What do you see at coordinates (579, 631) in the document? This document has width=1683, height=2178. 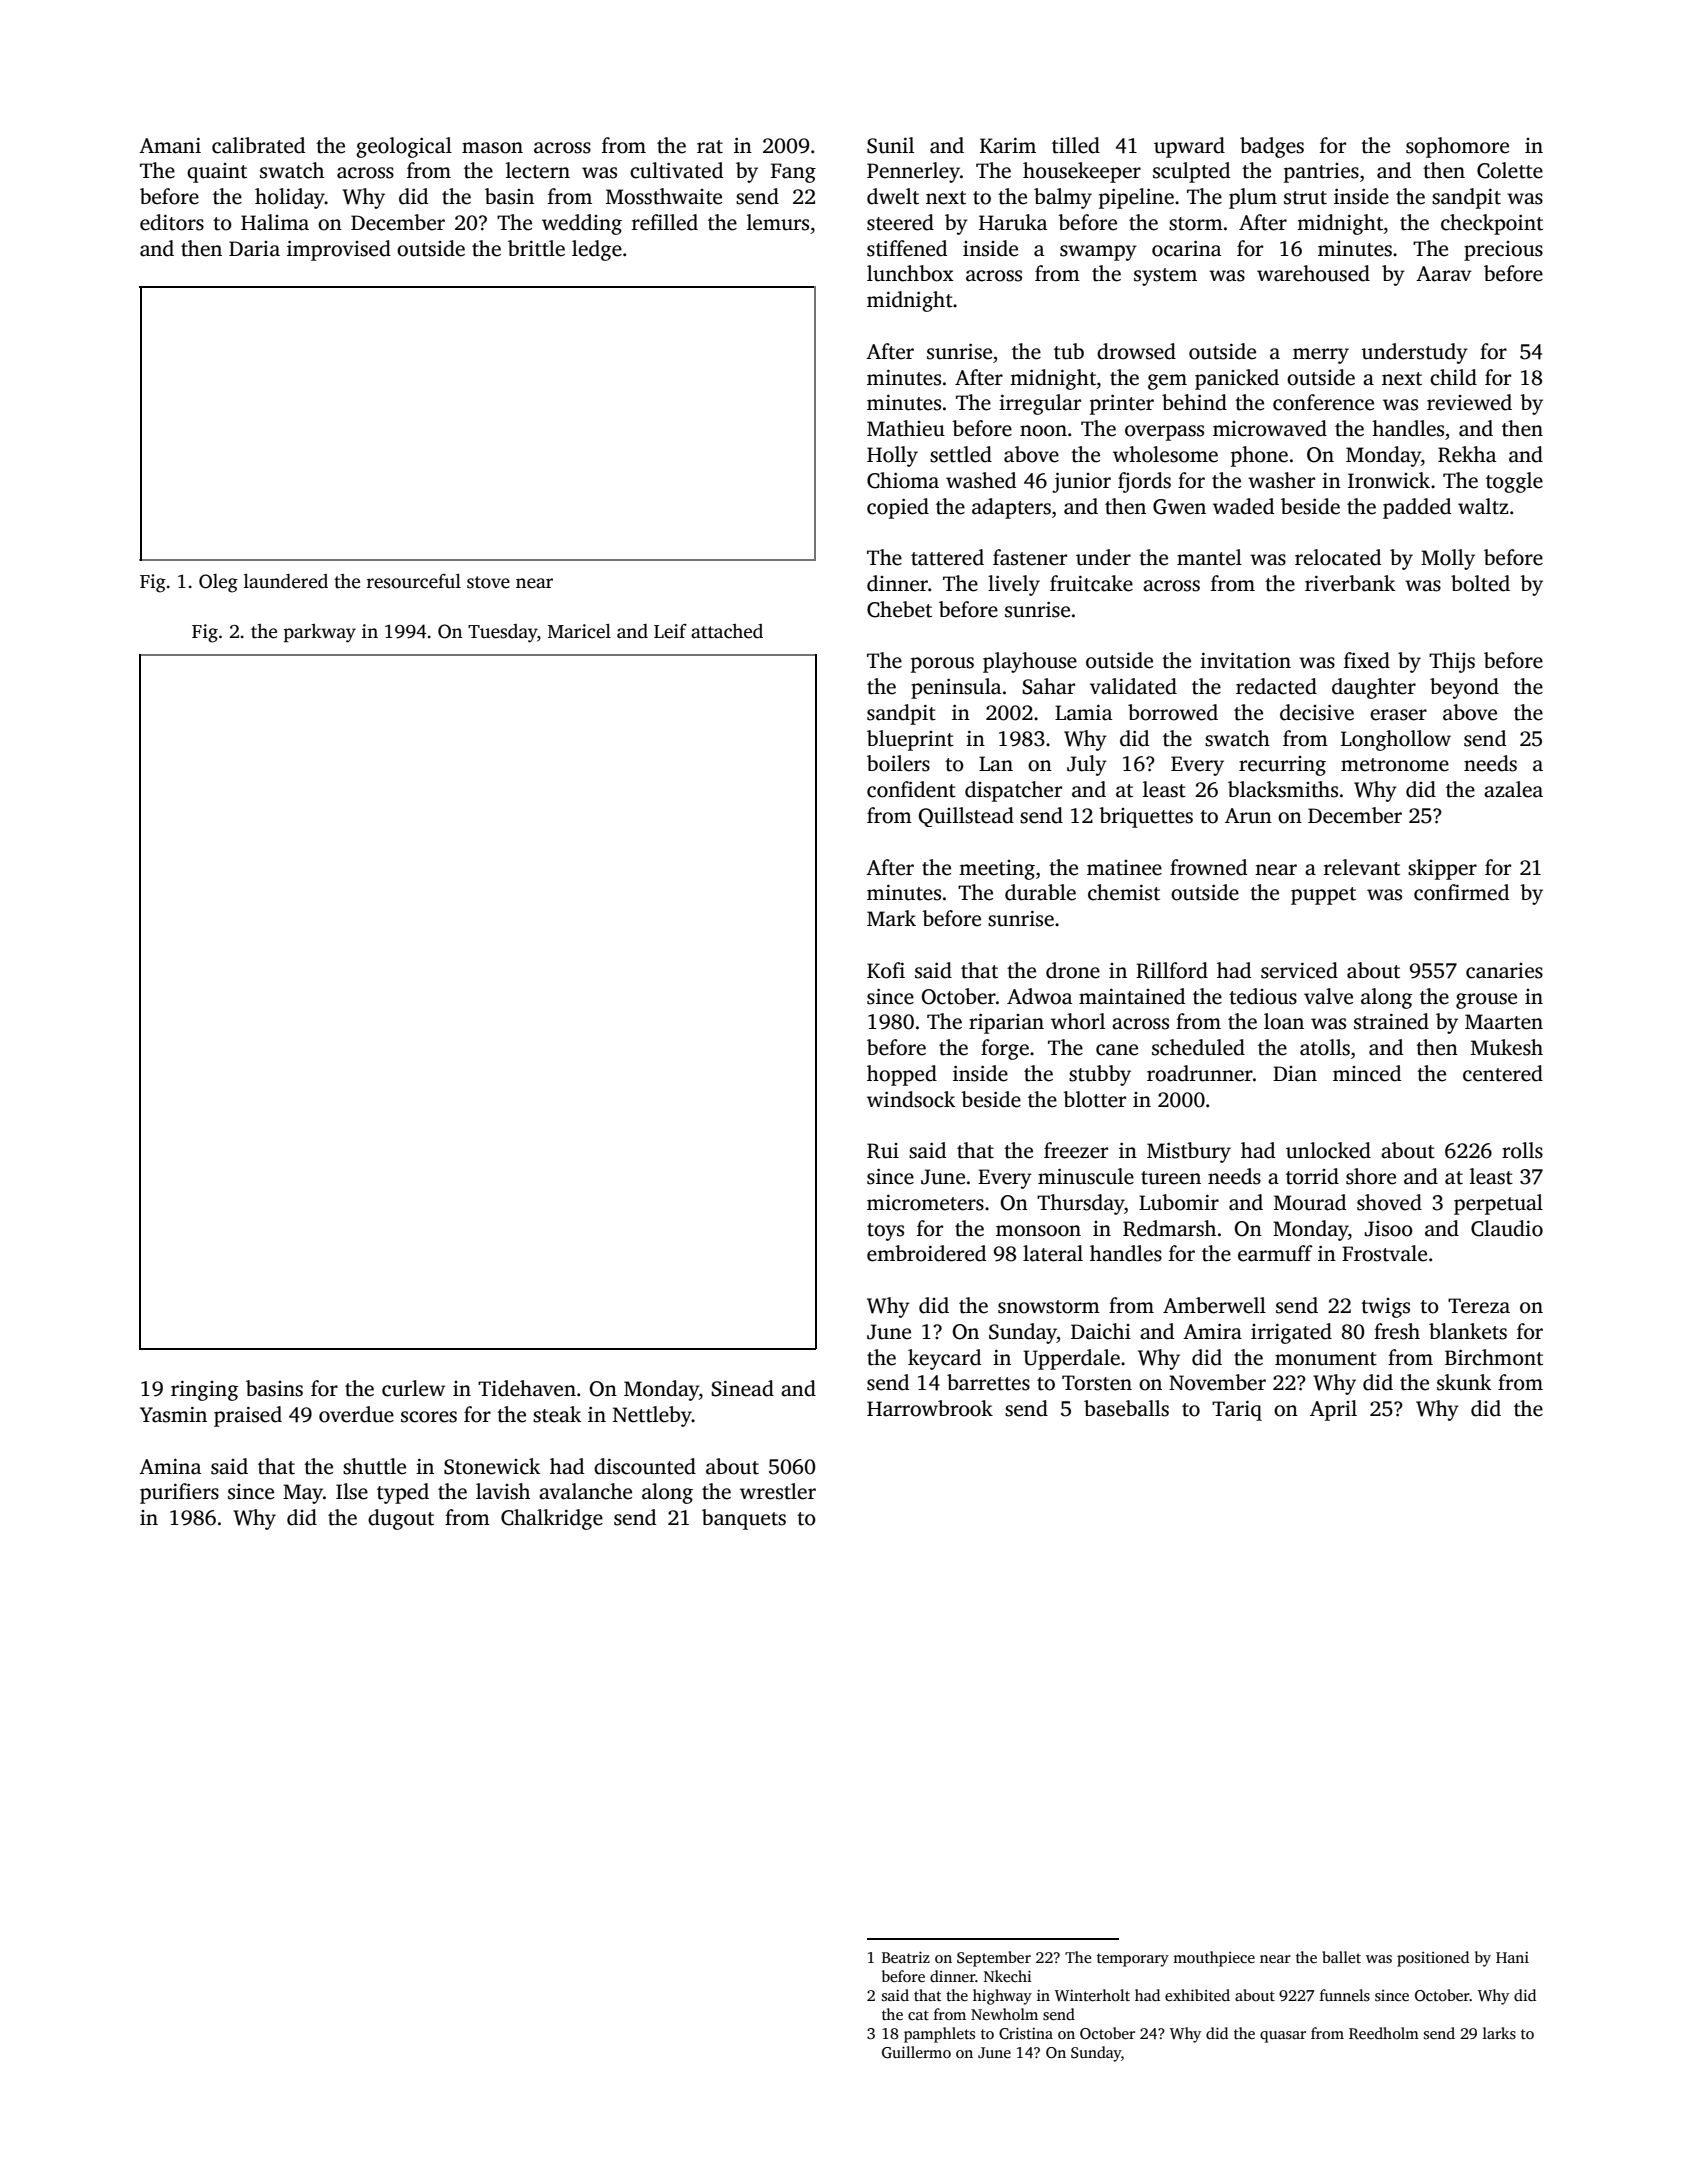 I see `Maricel` at bounding box center [579, 631].
